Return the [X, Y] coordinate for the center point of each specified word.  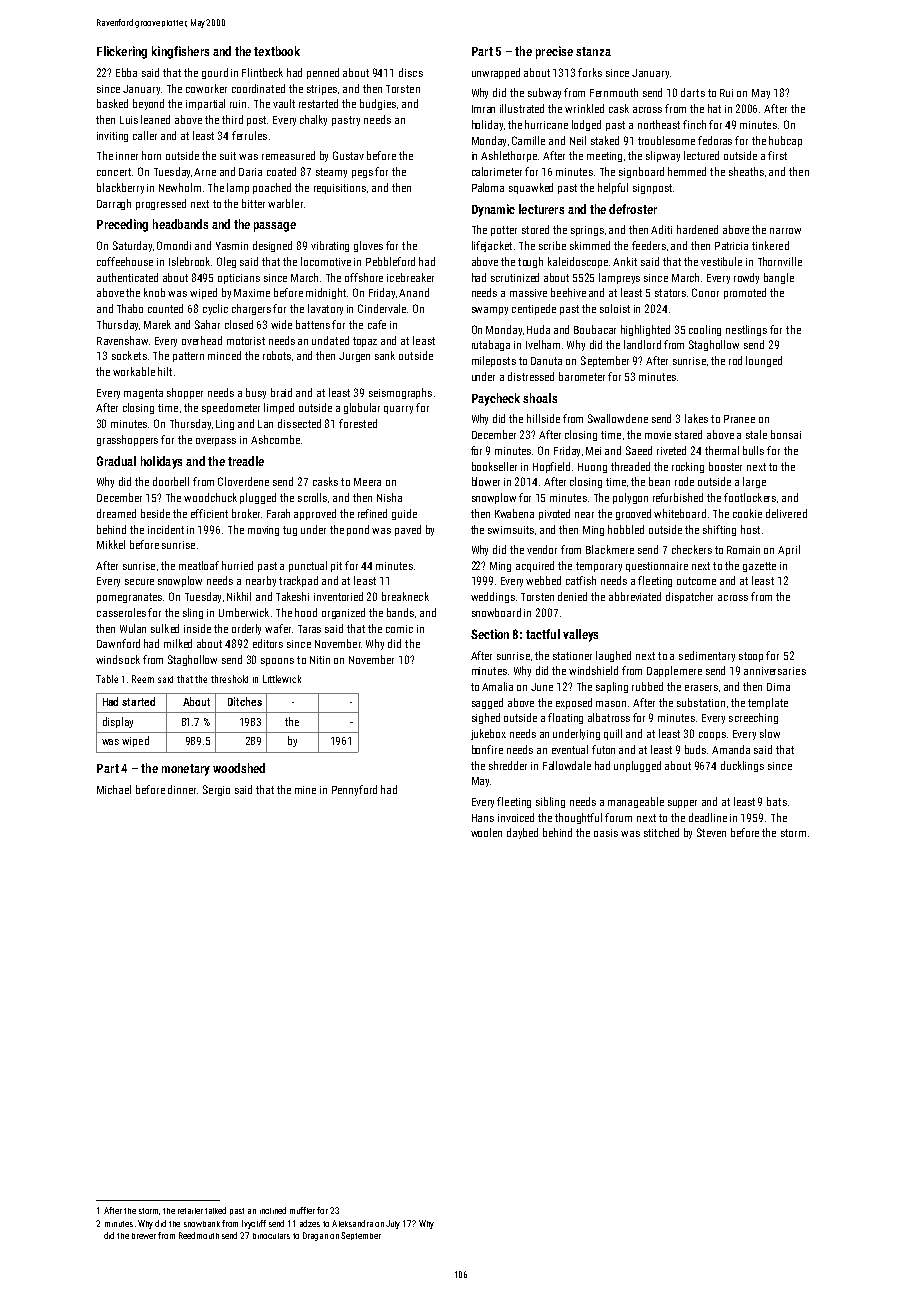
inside [197, 628]
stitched [661, 832]
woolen [486, 832]
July [393, 1224]
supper [682, 804]
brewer [144, 1236]
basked [112, 103]
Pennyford [354, 790]
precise [554, 52]
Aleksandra [352, 1223]
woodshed [239, 768]
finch [694, 124]
